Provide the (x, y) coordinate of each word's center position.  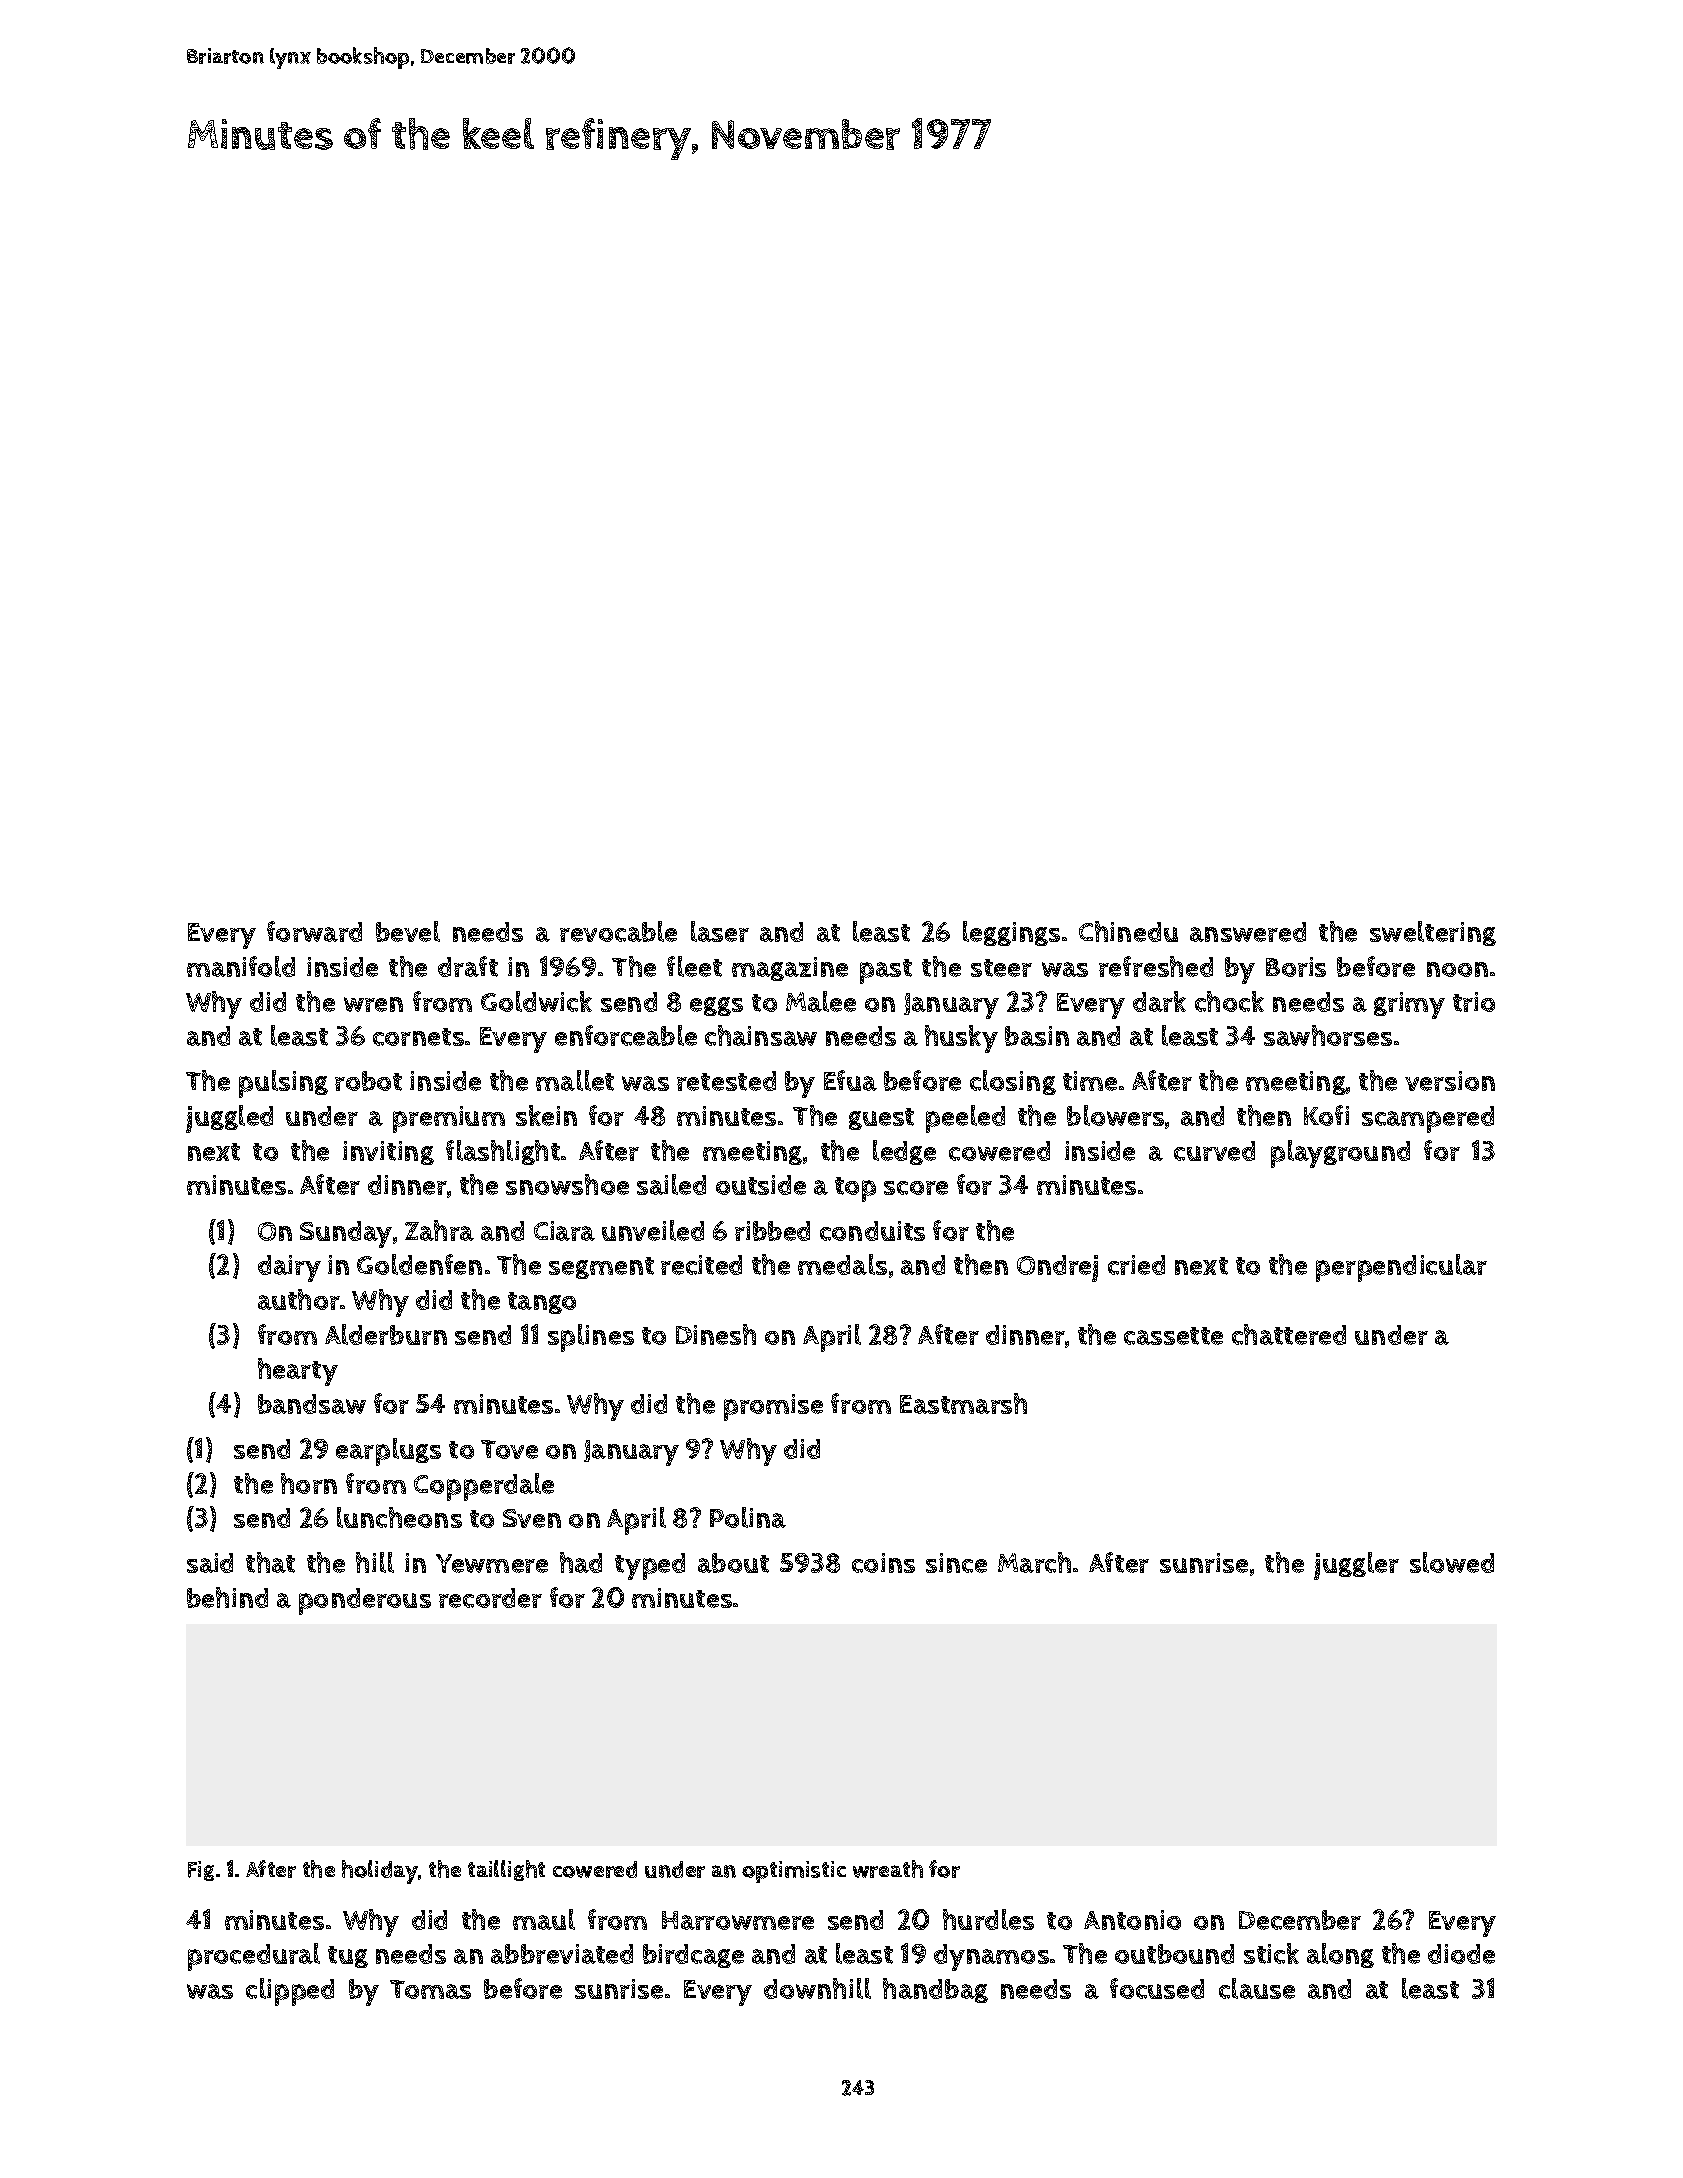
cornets (418, 1037)
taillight (506, 1870)
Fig (201, 1871)
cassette (1173, 1336)
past (886, 971)
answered (1248, 932)
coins (883, 1563)
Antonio (1132, 1920)
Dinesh (716, 1334)
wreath (888, 1869)
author (299, 1299)
